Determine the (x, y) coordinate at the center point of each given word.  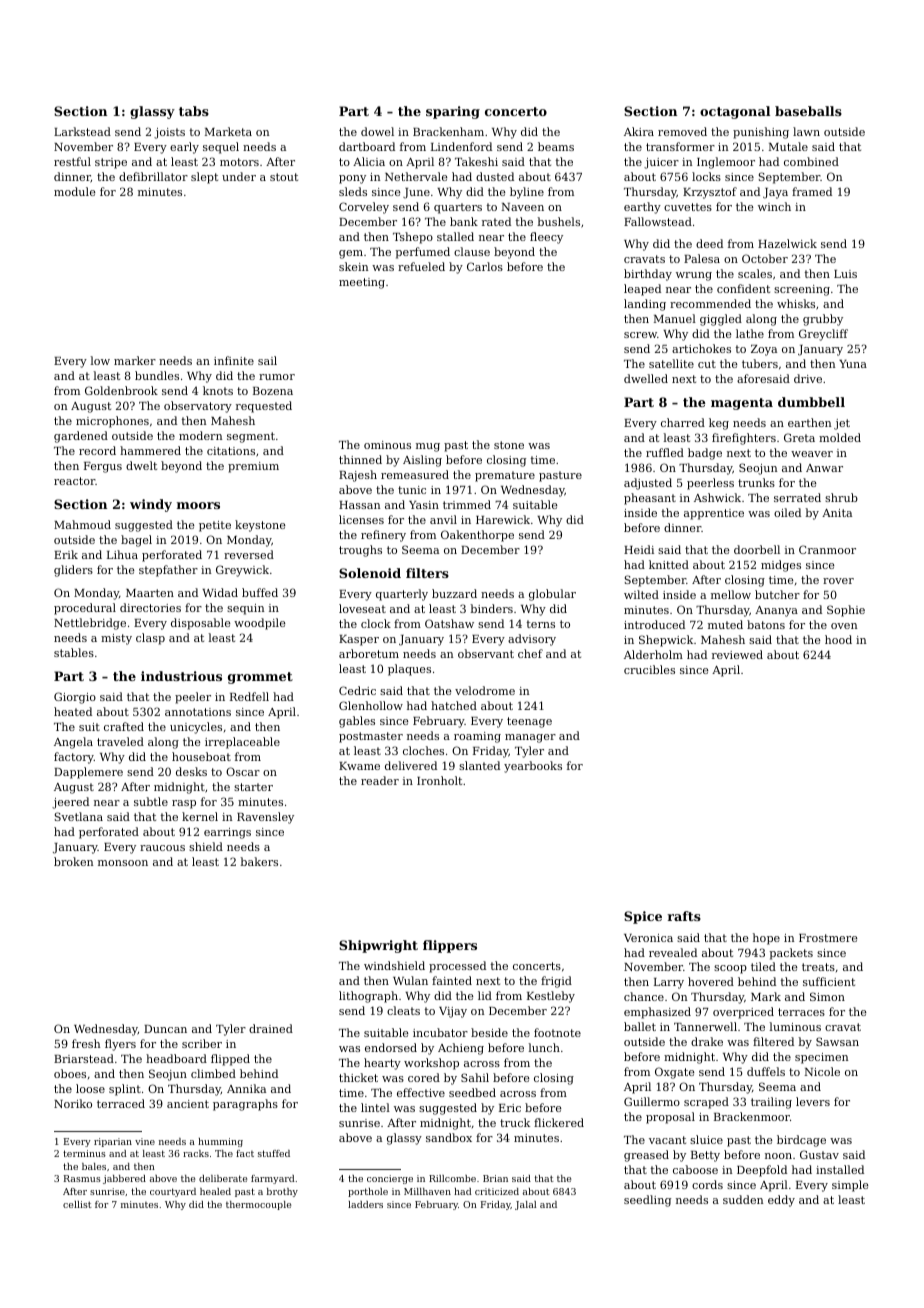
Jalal (525, 1205)
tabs (194, 111)
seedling (647, 1201)
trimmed (467, 504)
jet (842, 424)
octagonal (735, 112)
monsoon (123, 863)
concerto (516, 111)
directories (150, 607)
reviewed (737, 654)
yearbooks (533, 767)
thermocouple (258, 1205)
